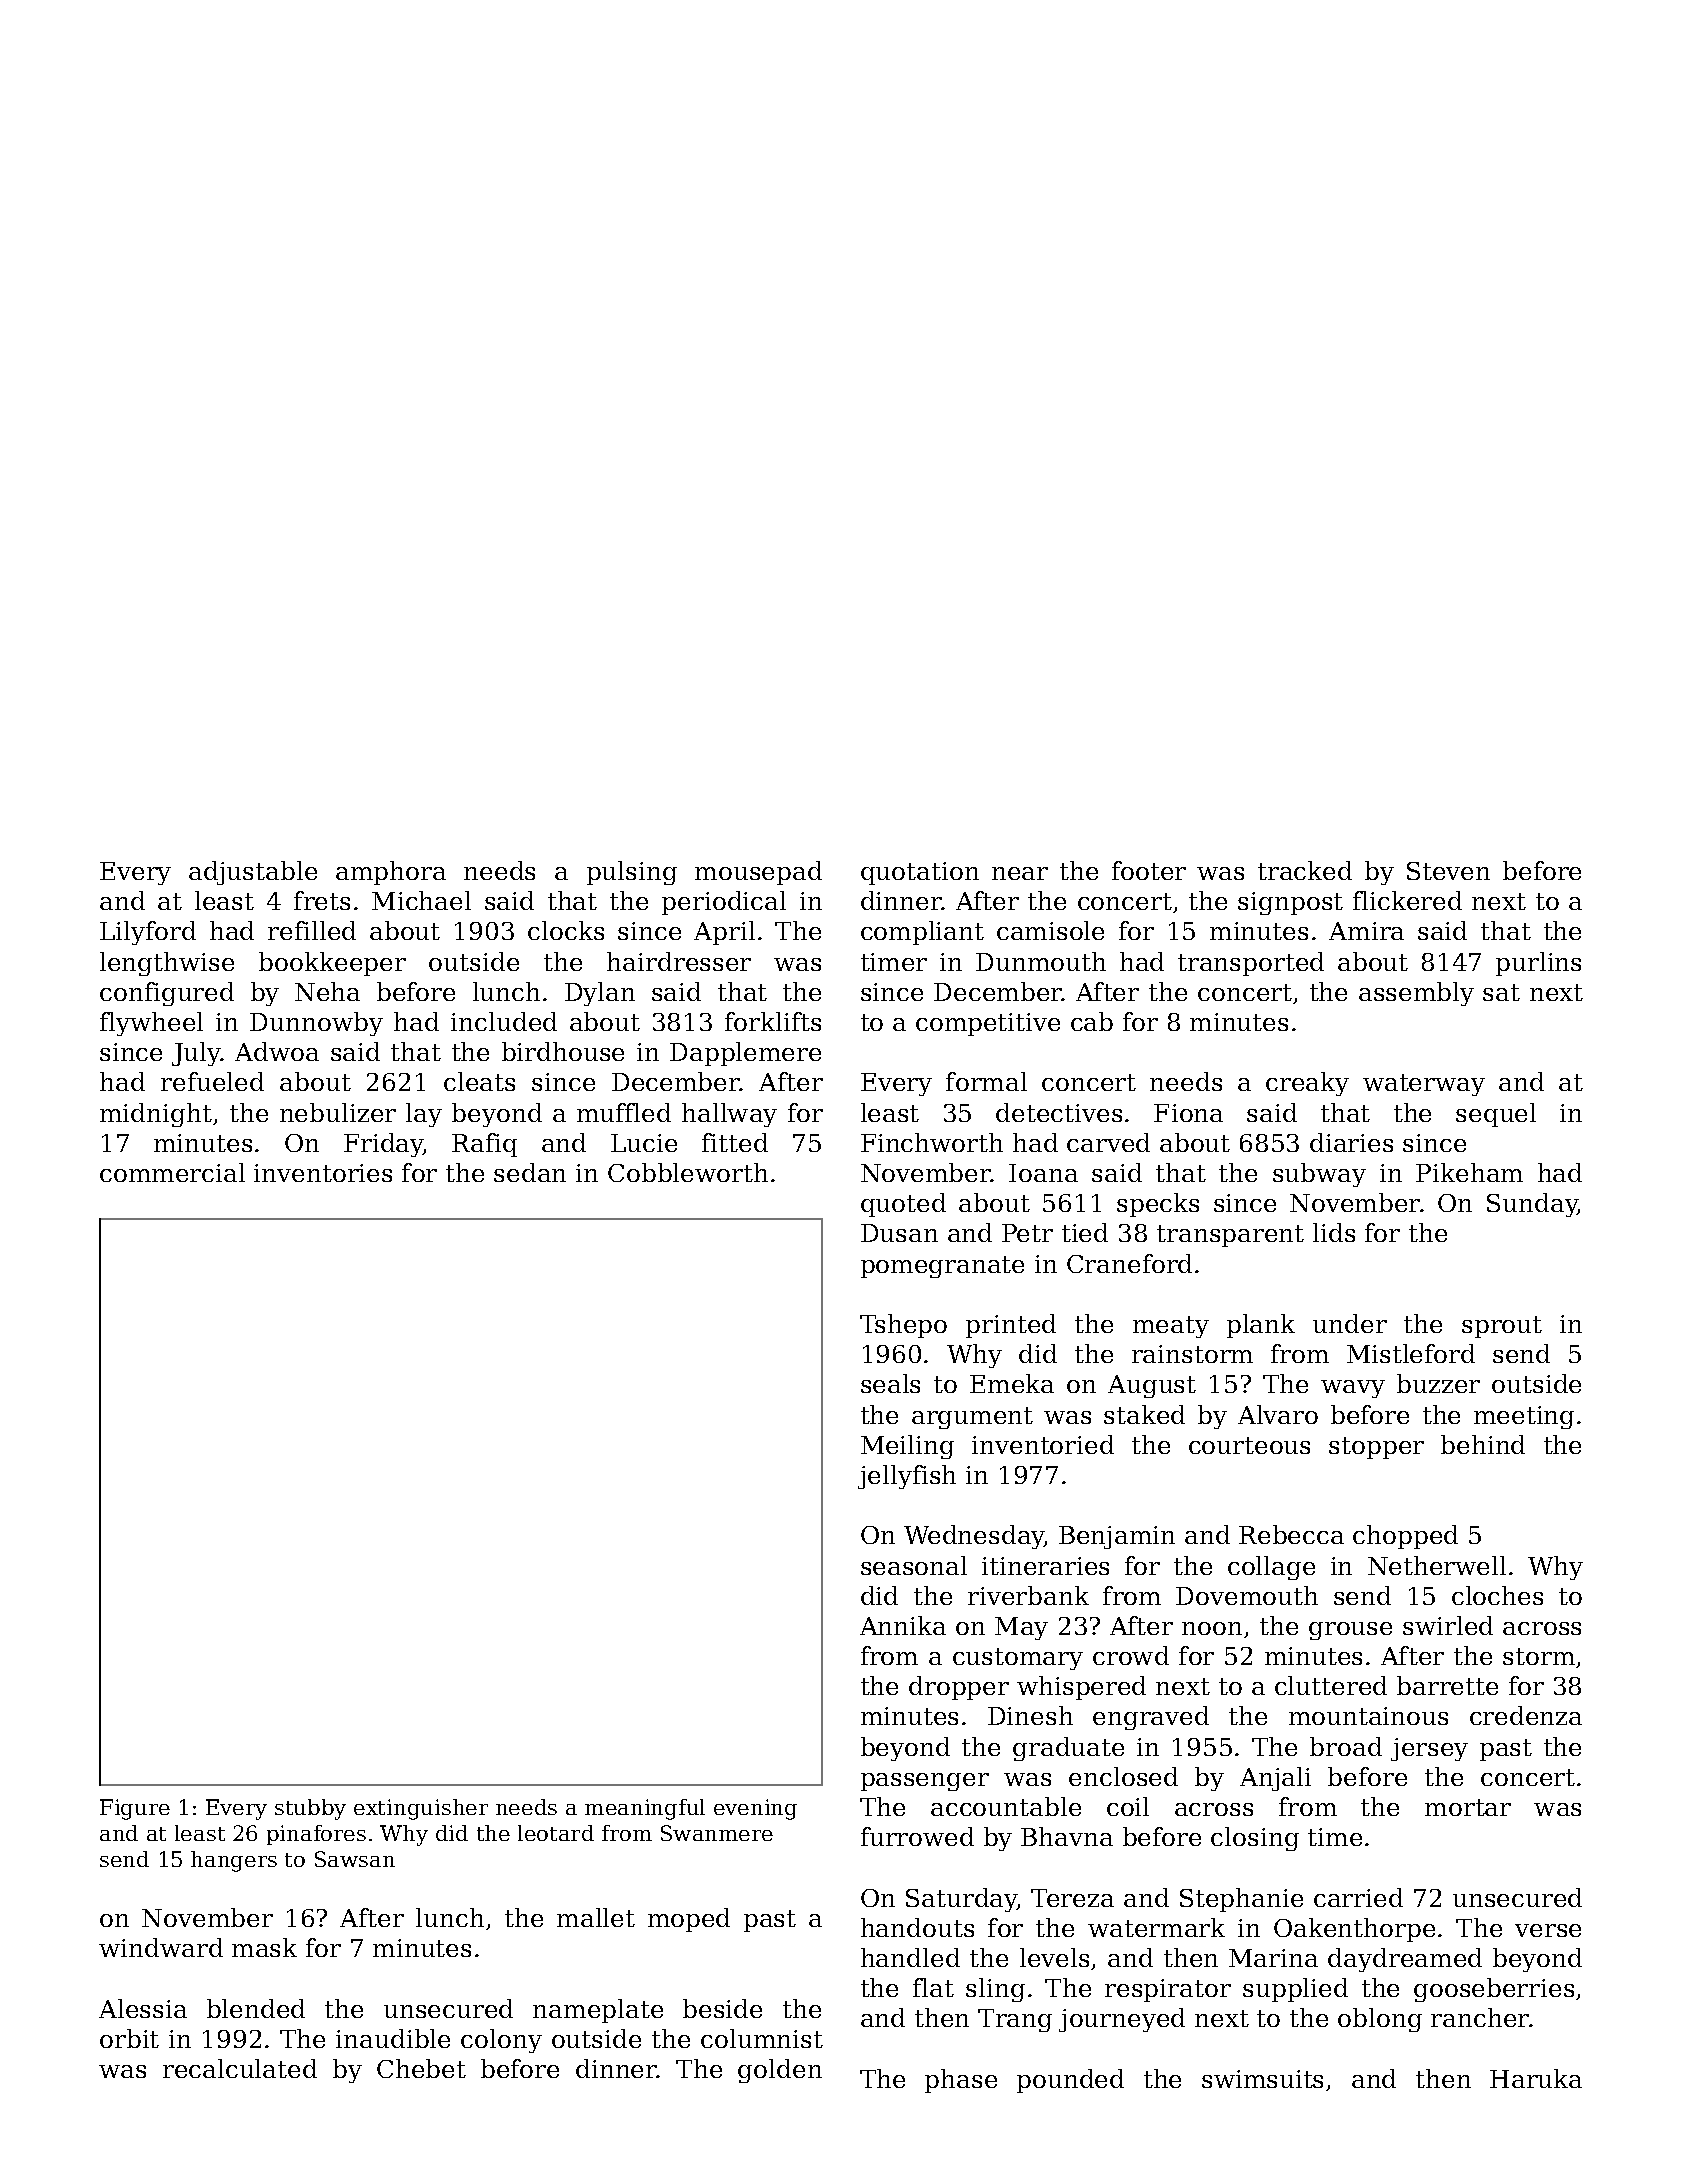 The image size is (1683, 2178). What do you see at coordinates (1054, 1957) in the screenshot?
I see `levels` at bounding box center [1054, 1957].
